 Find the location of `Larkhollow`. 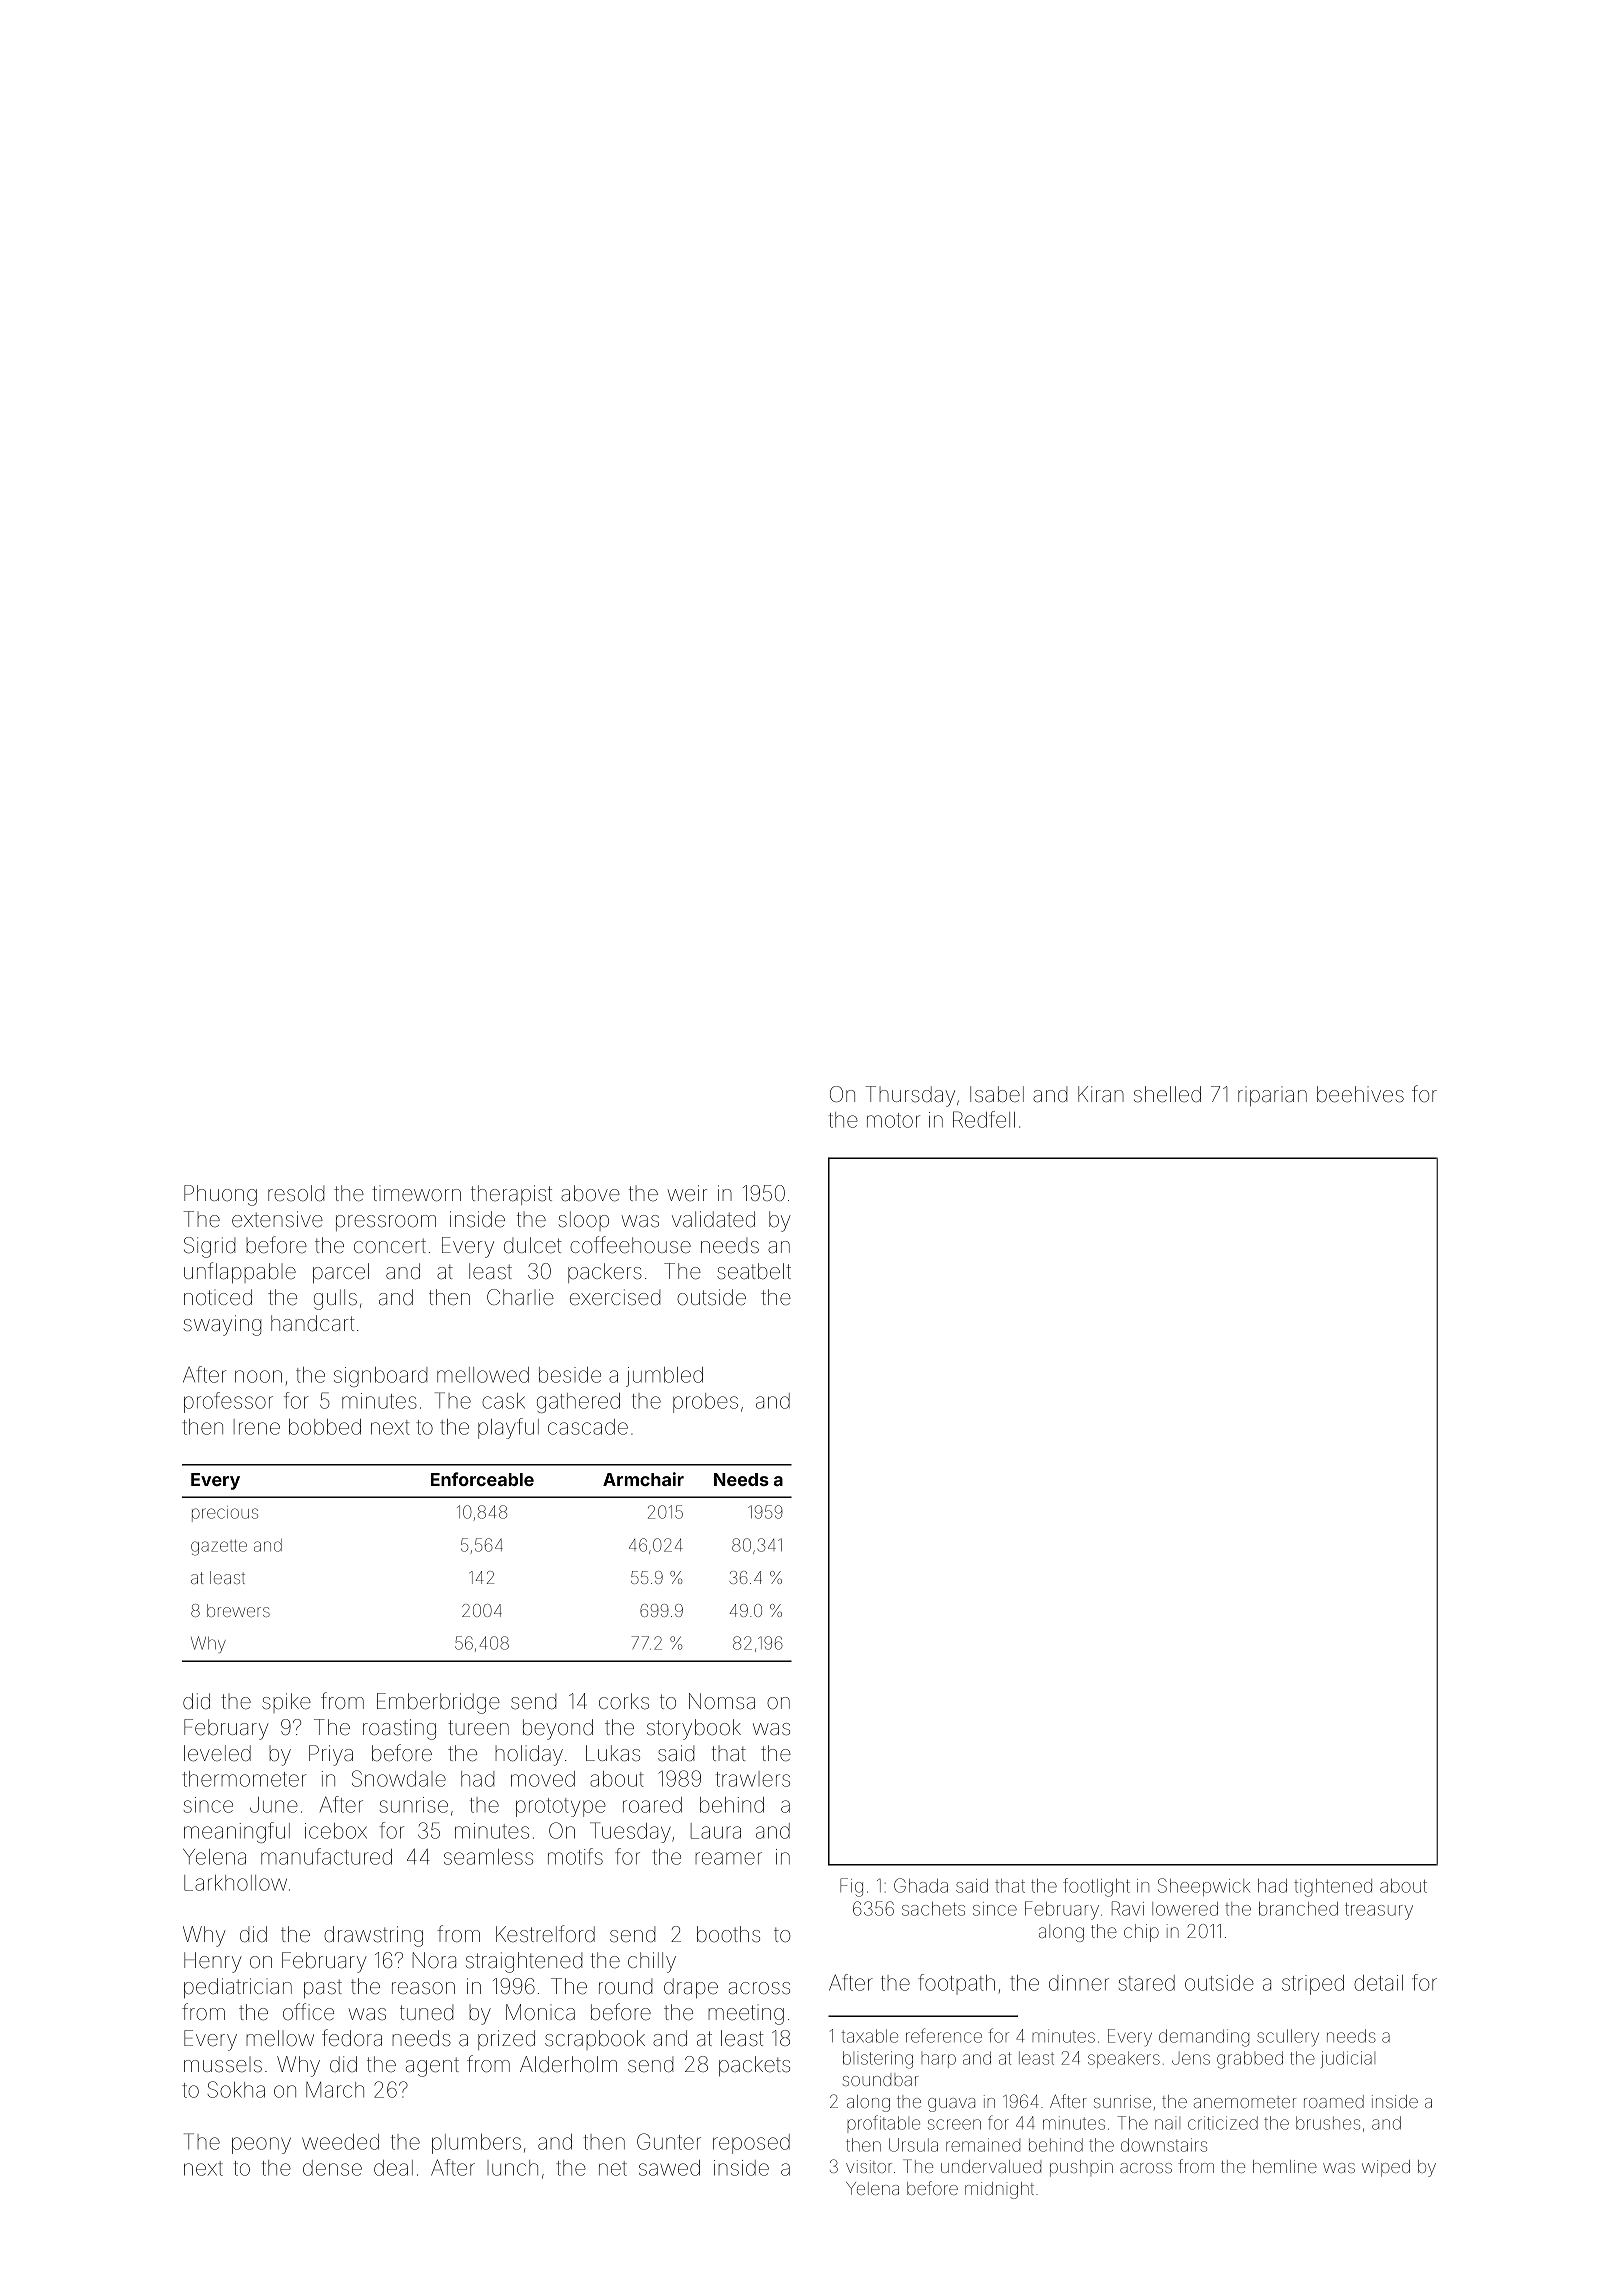

Larkhollow is located at coordinates (235, 1883).
